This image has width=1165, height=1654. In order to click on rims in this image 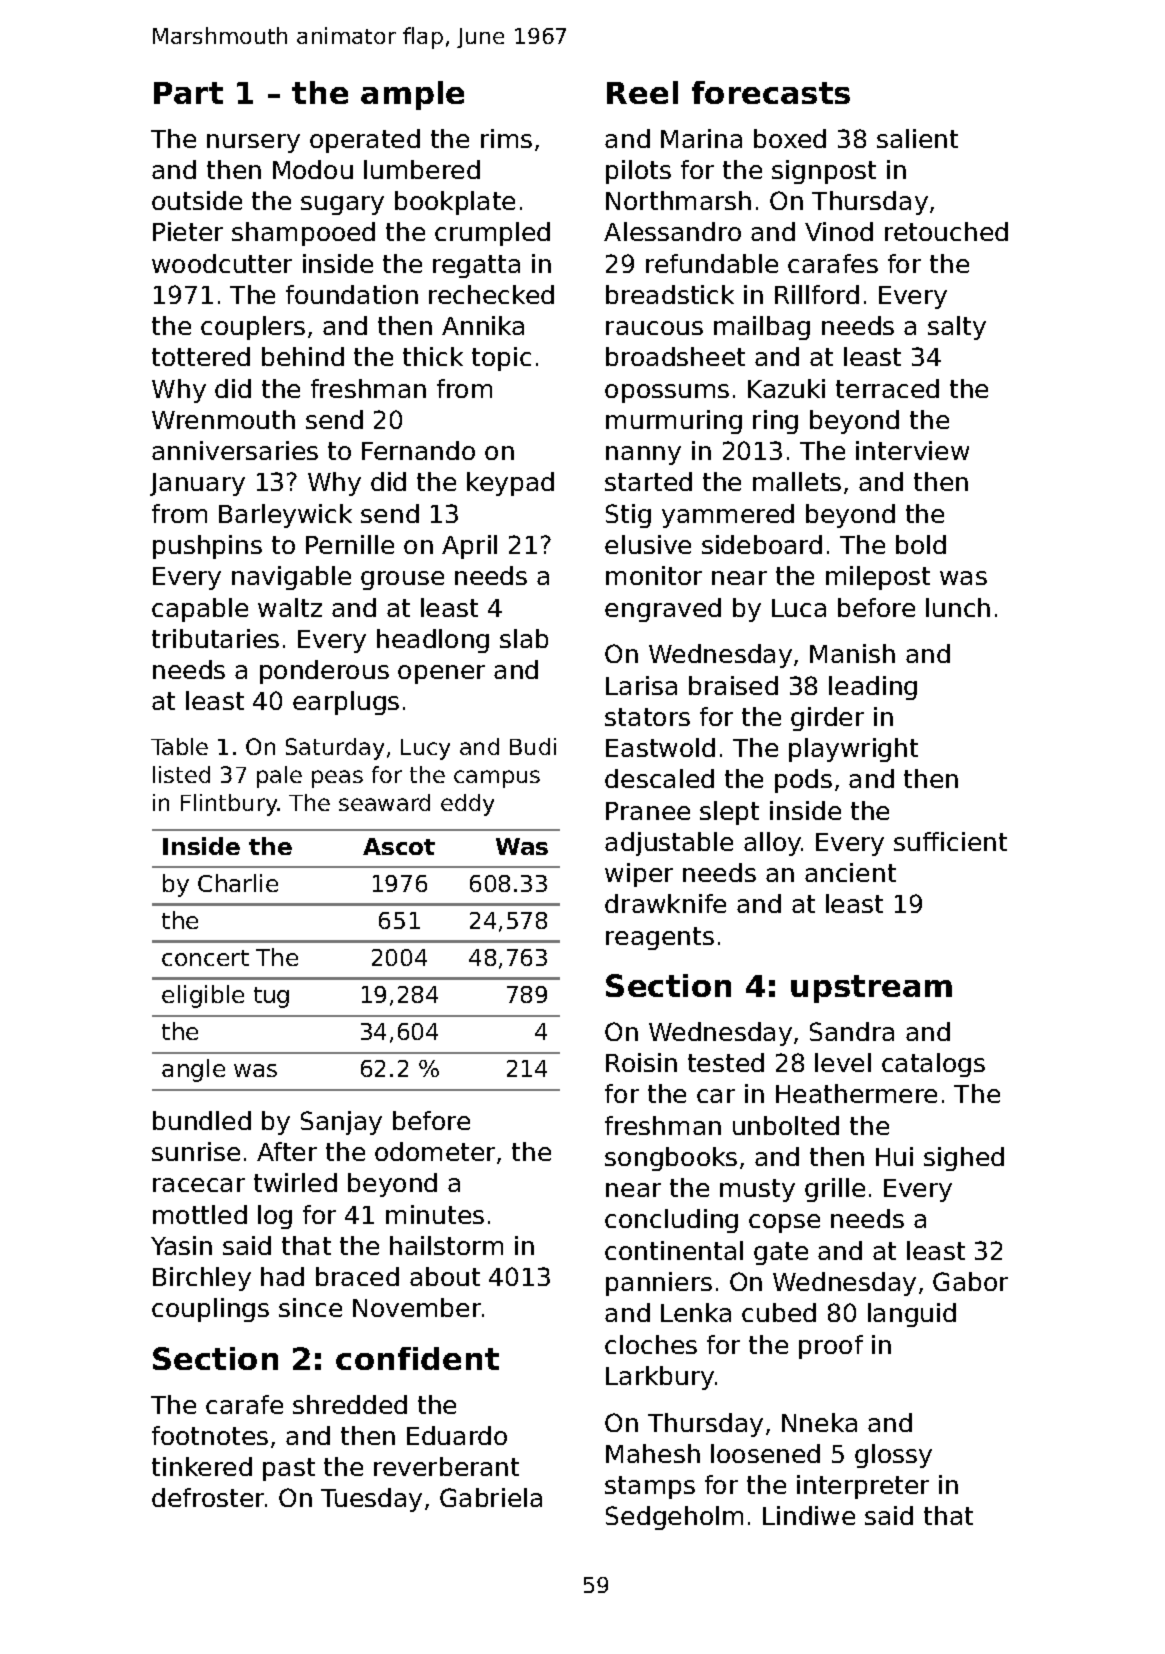, I will do `click(506, 138)`.
